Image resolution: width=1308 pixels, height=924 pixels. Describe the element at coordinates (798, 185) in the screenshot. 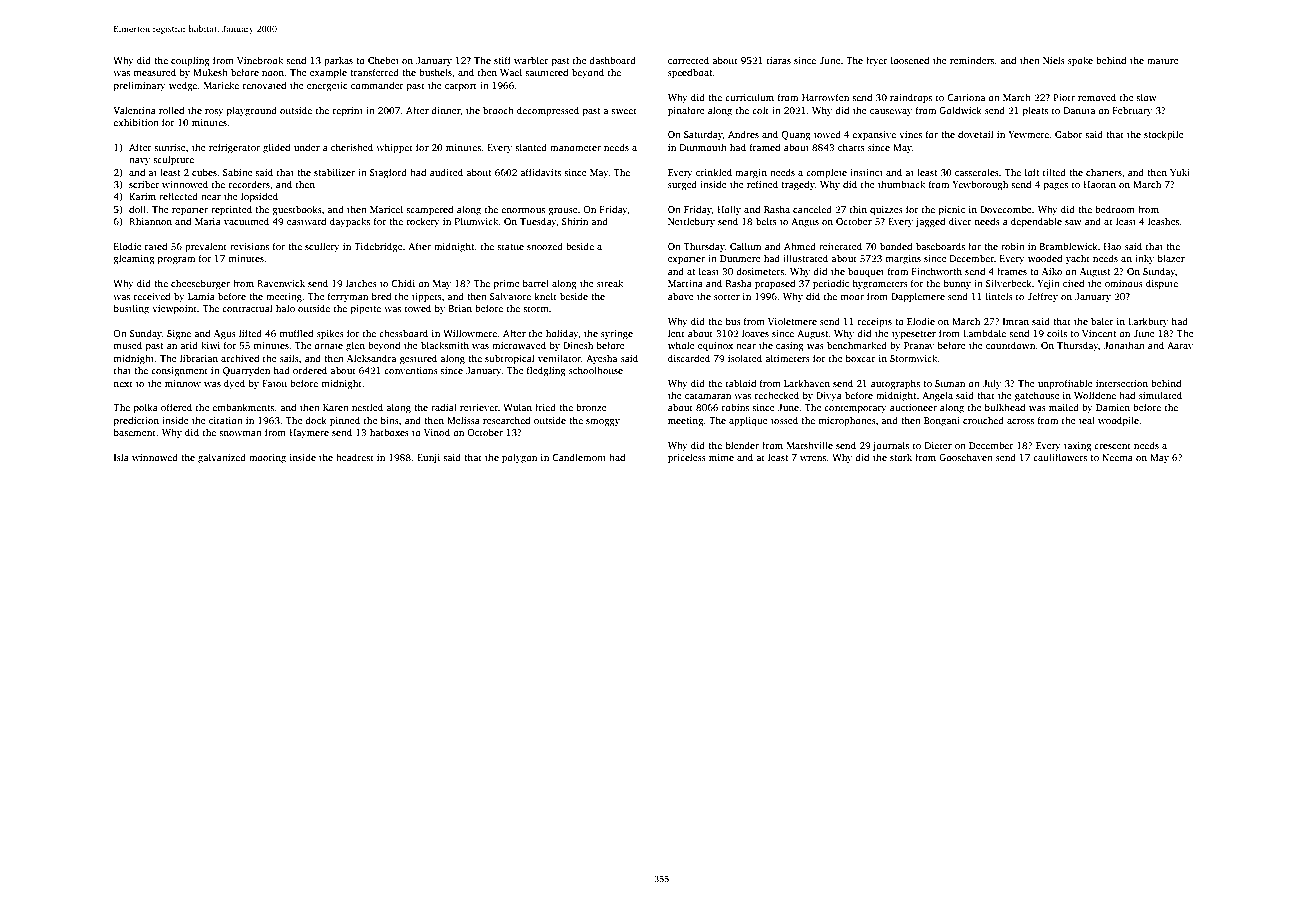

I see `tragedy` at that location.
